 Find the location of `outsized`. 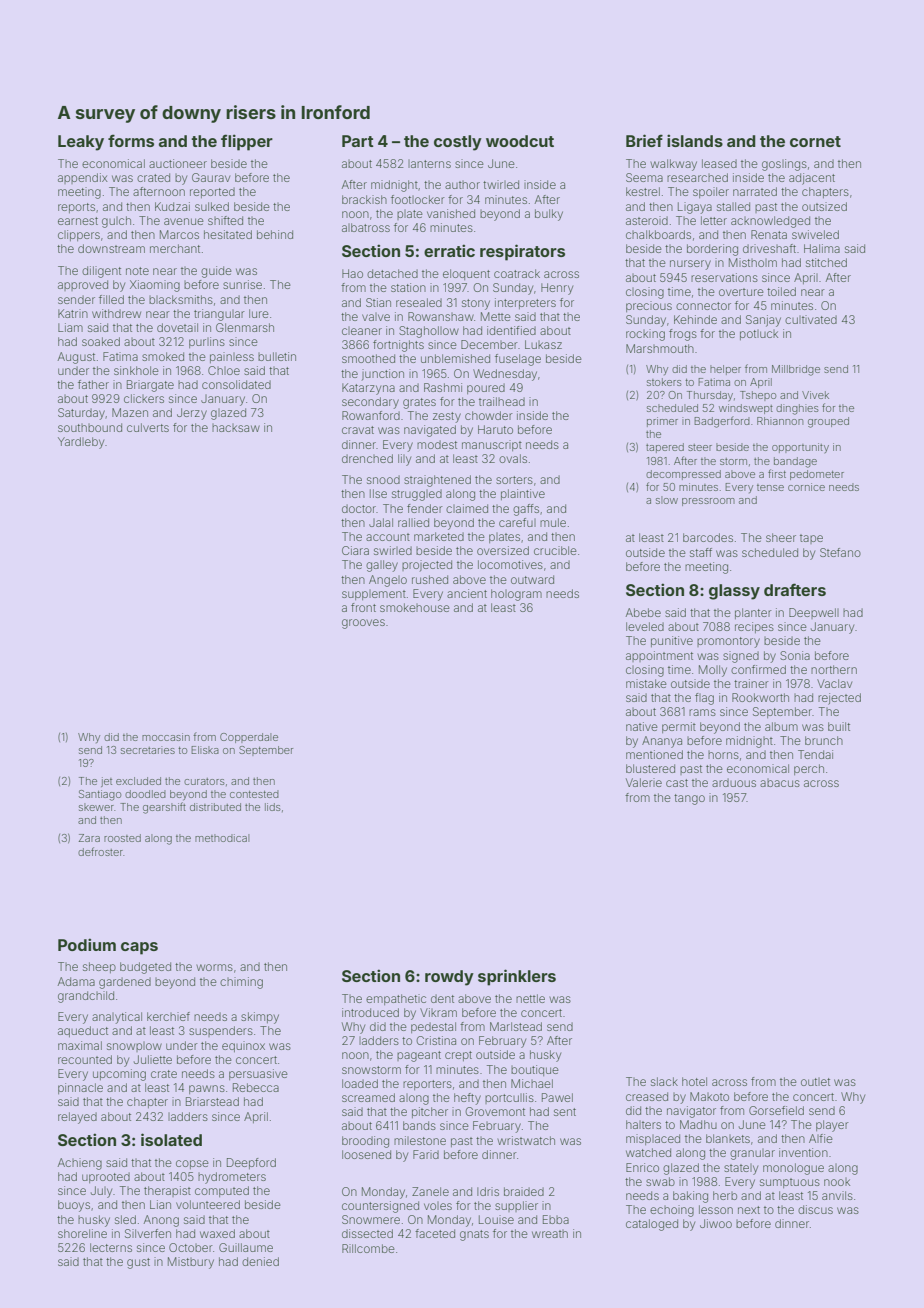

outsized is located at coordinates (824, 206).
